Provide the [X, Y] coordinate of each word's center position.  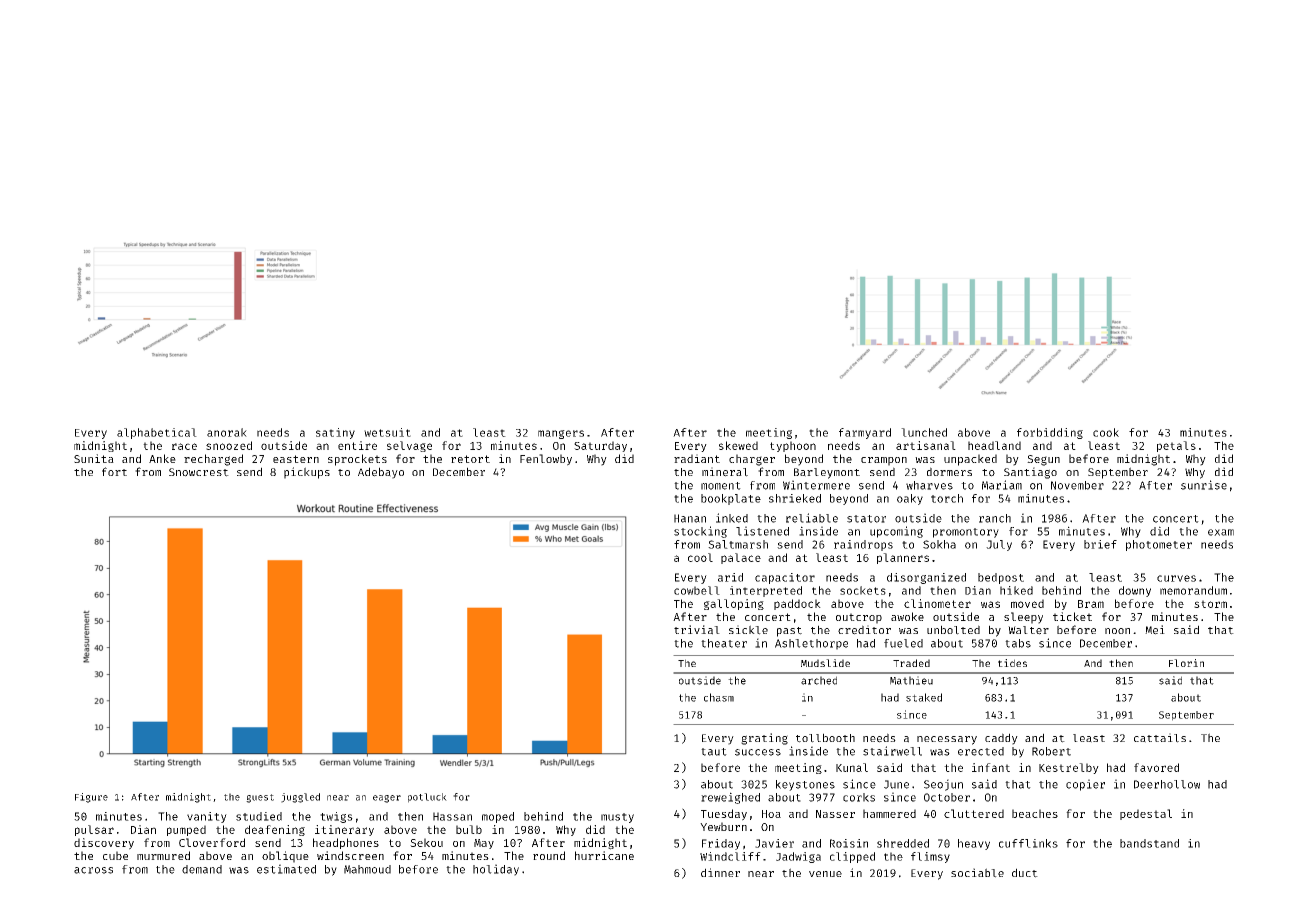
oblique [285, 857]
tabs [1018, 643]
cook [1106, 432]
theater [724, 643]
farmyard [865, 433]
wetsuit [387, 432]
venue [825, 874]
